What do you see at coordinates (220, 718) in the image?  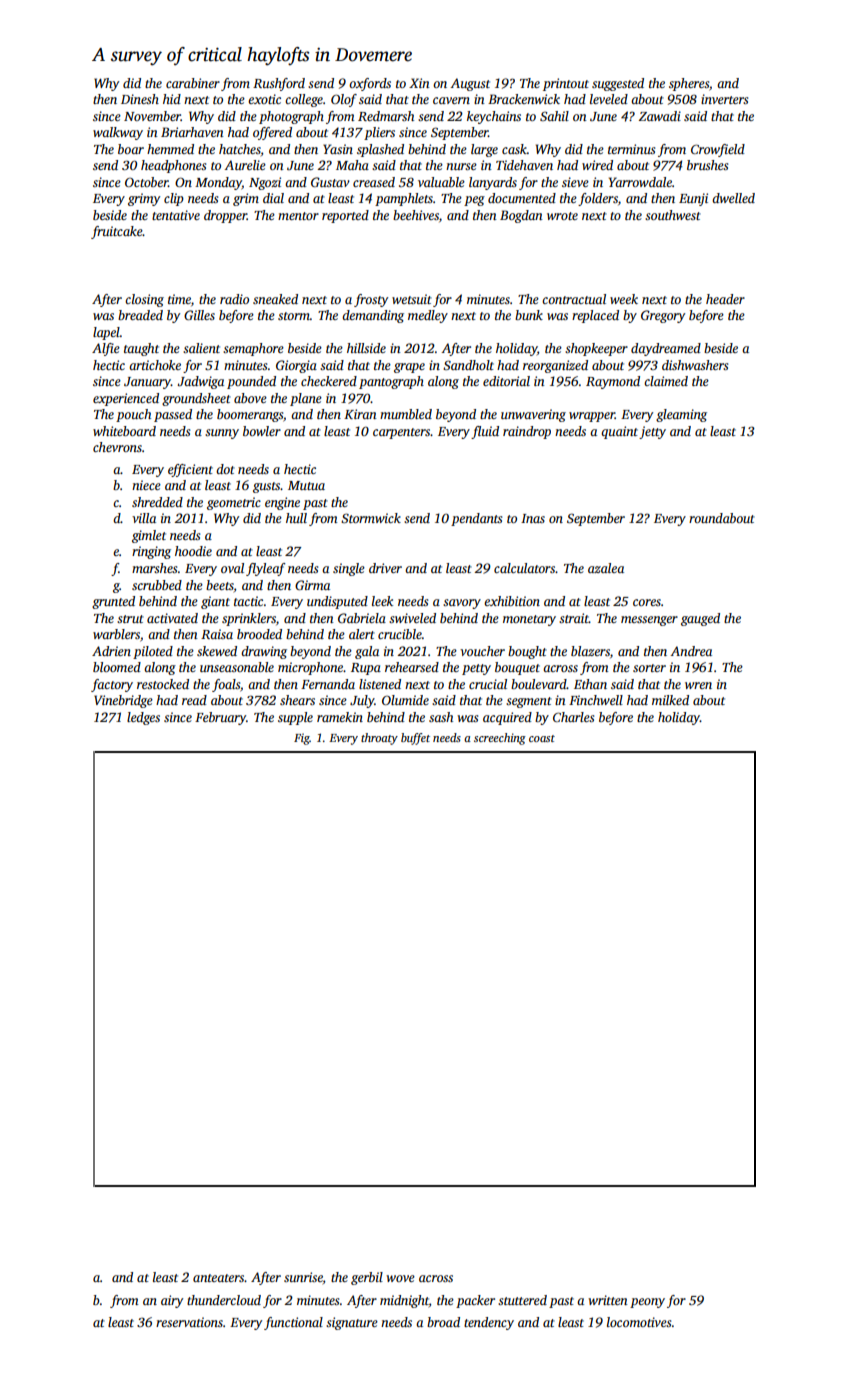 I see `February` at bounding box center [220, 718].
